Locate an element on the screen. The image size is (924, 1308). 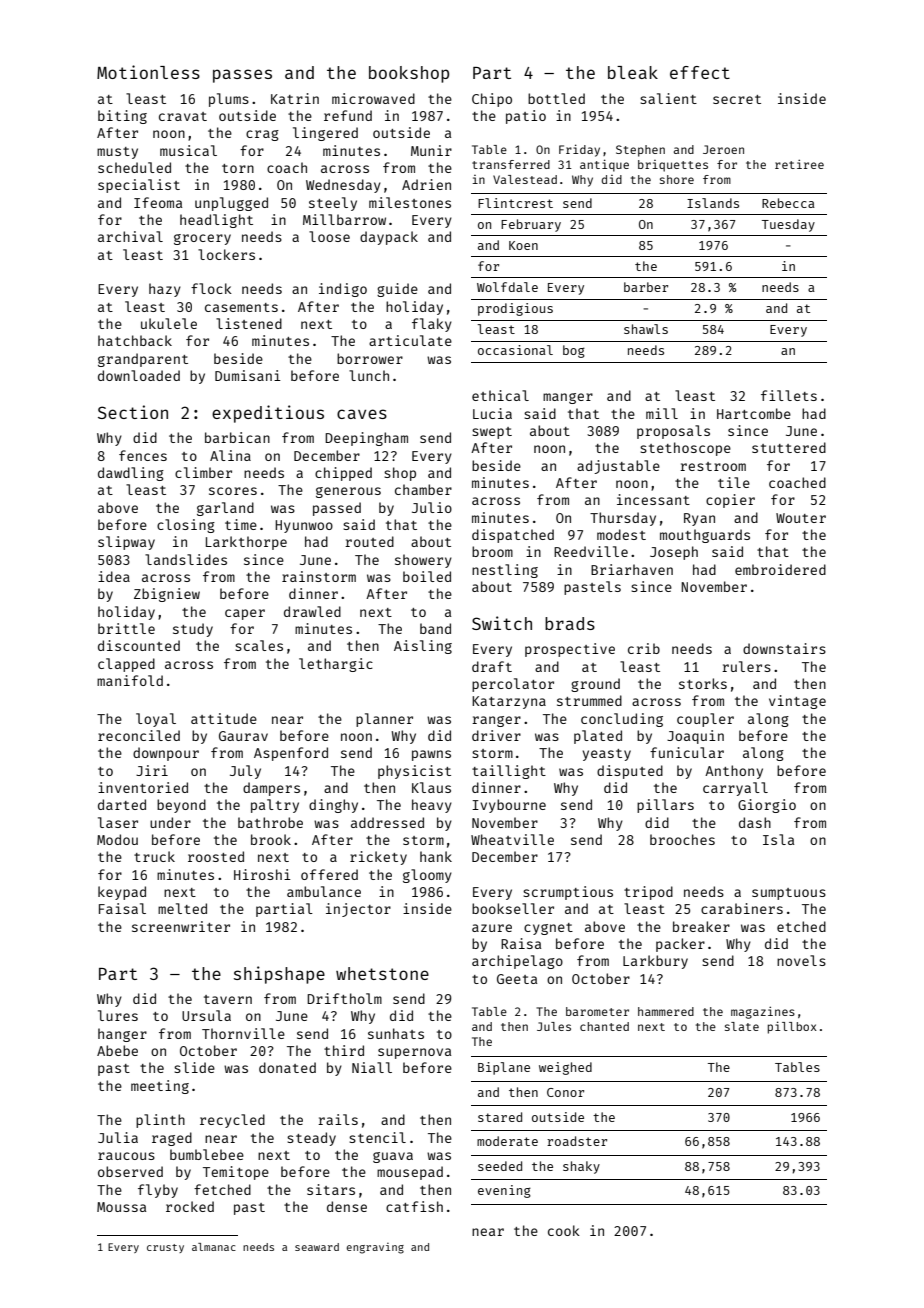
coupler is located at coordinates (705, 720).
